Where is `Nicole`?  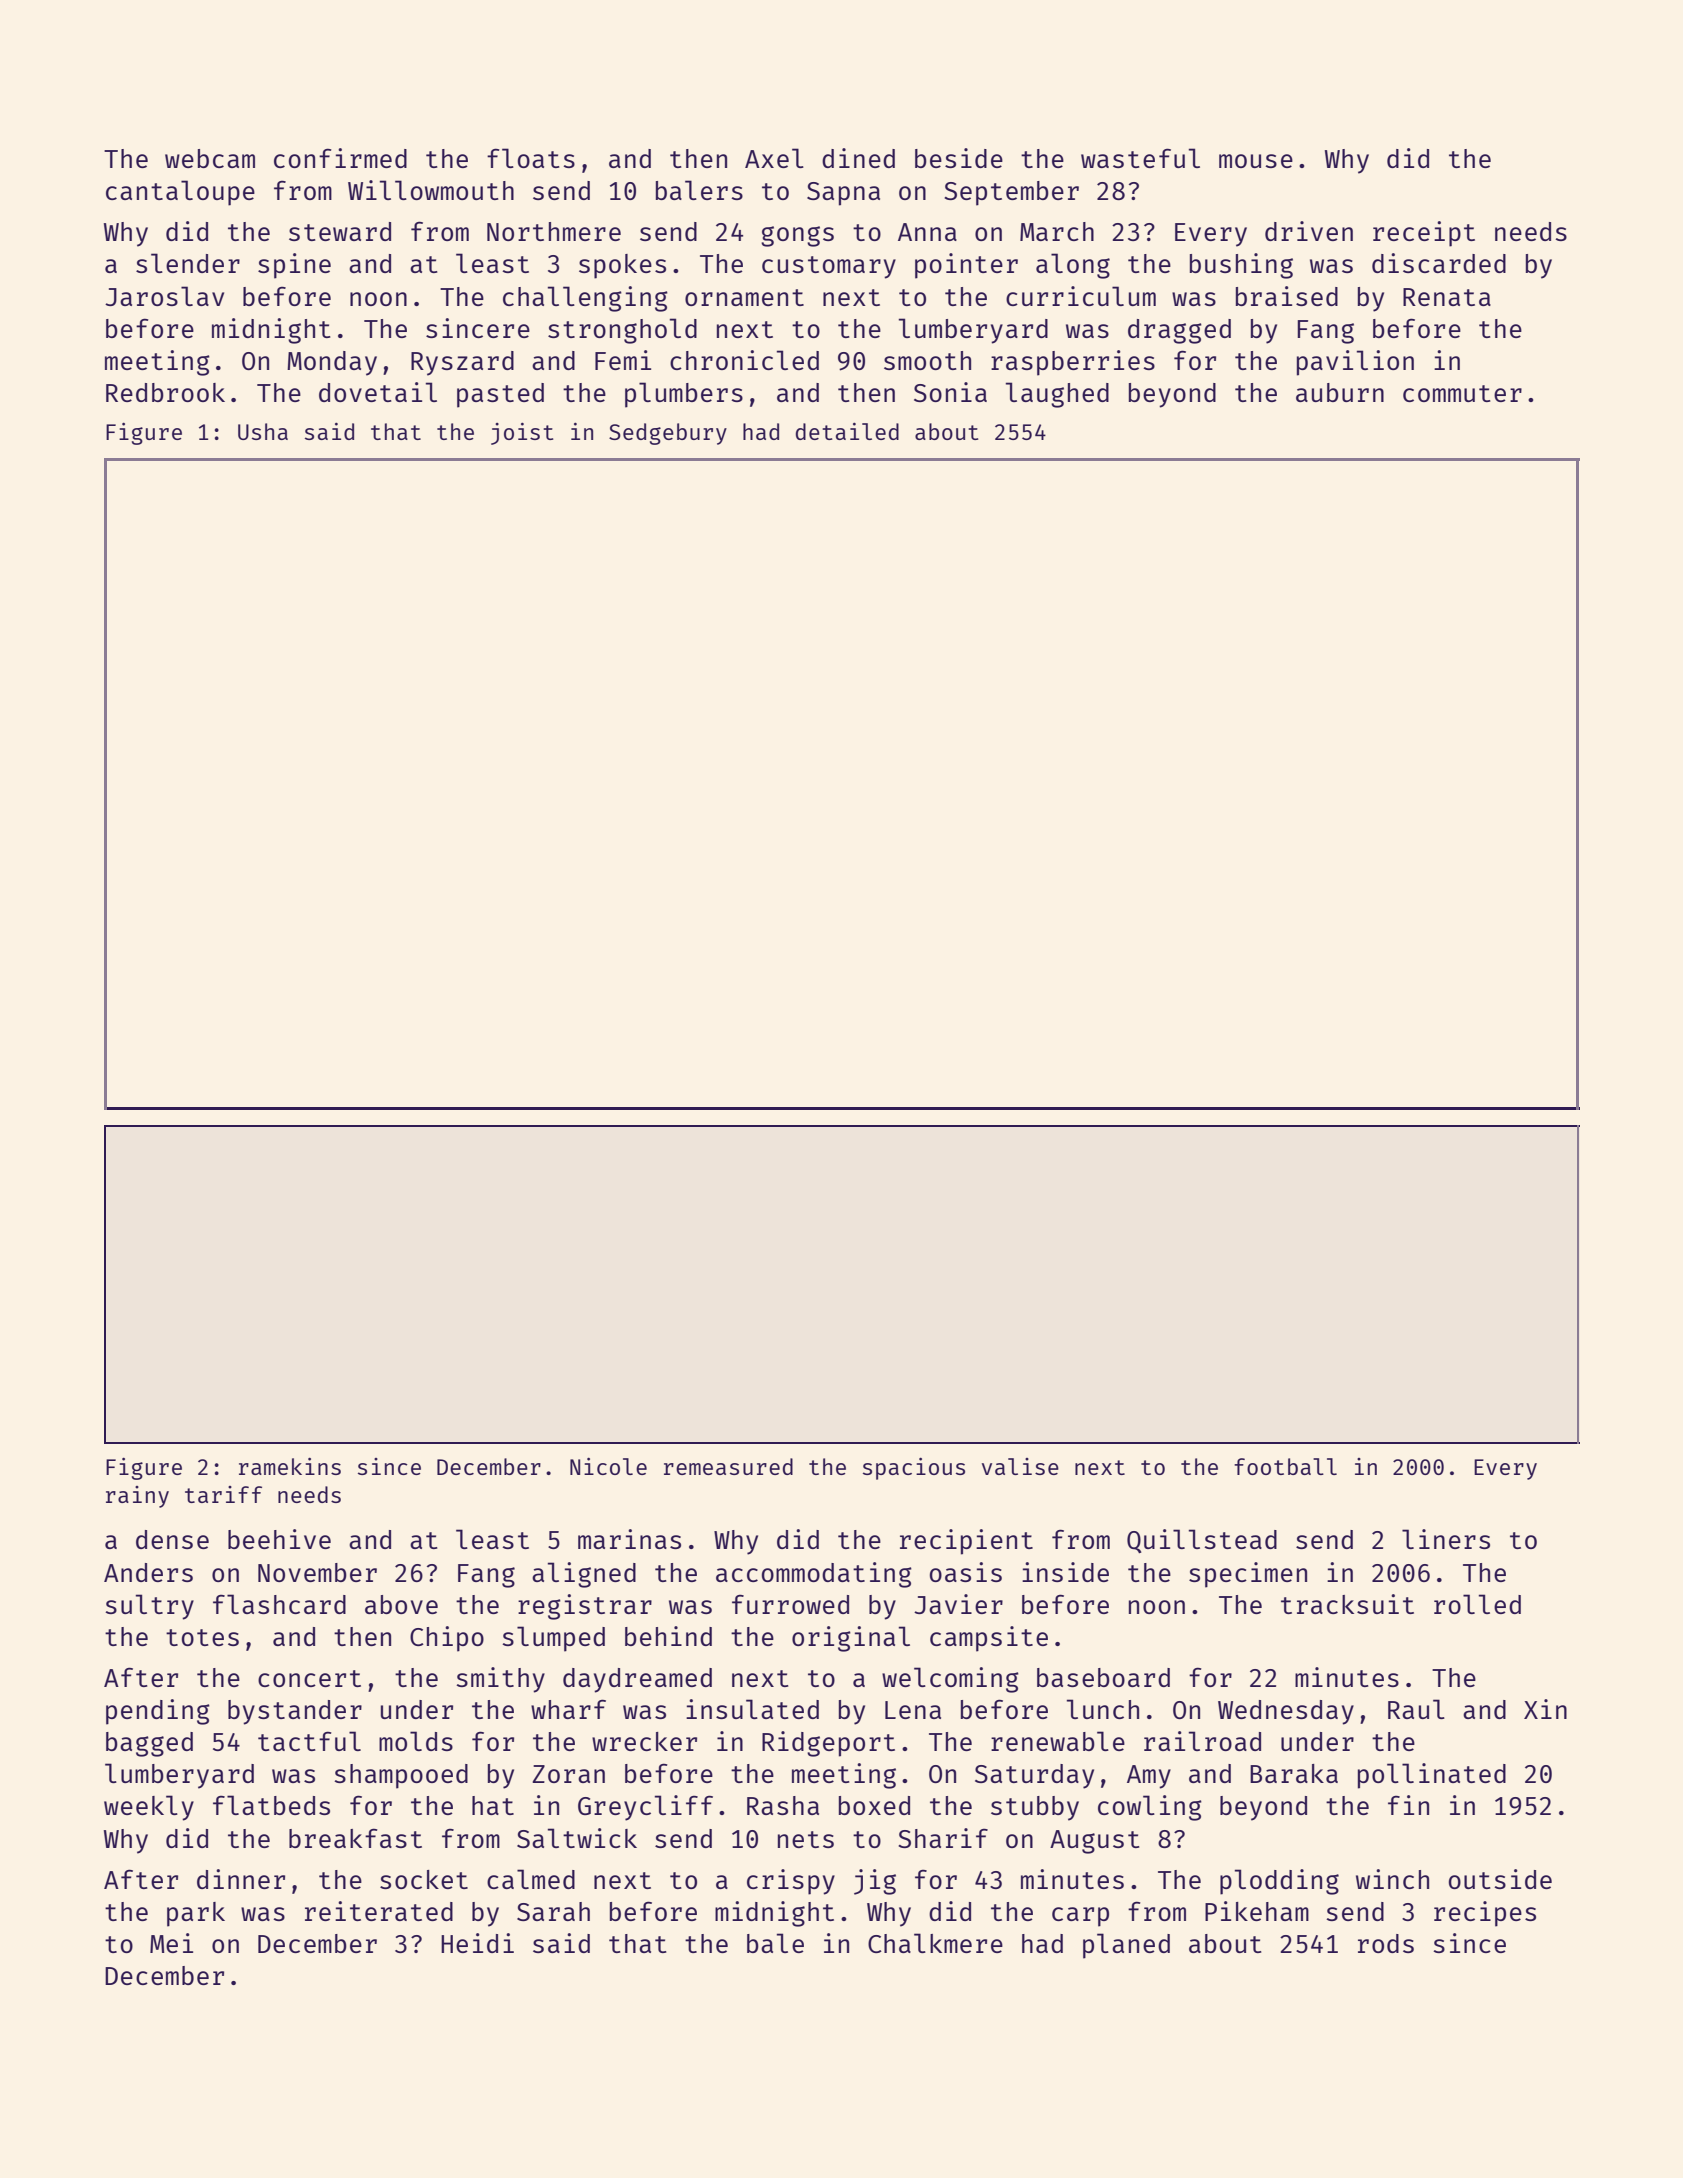
Nicole is located at coordinates (608, 1466).
